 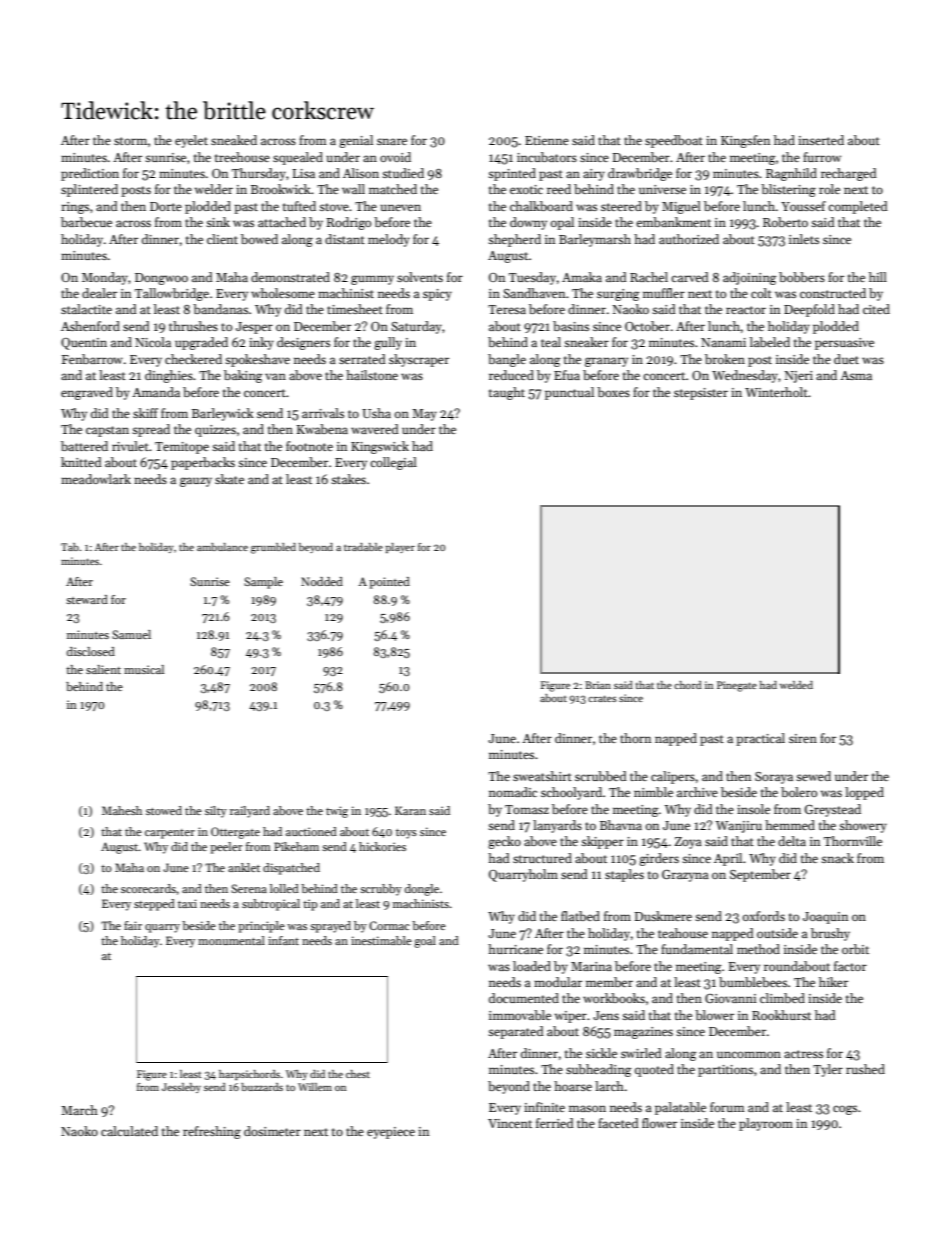 What do you see at coordinates (776, 392) in the screenshot?
I see `Winterholt` at bounding box center [776, 392].
